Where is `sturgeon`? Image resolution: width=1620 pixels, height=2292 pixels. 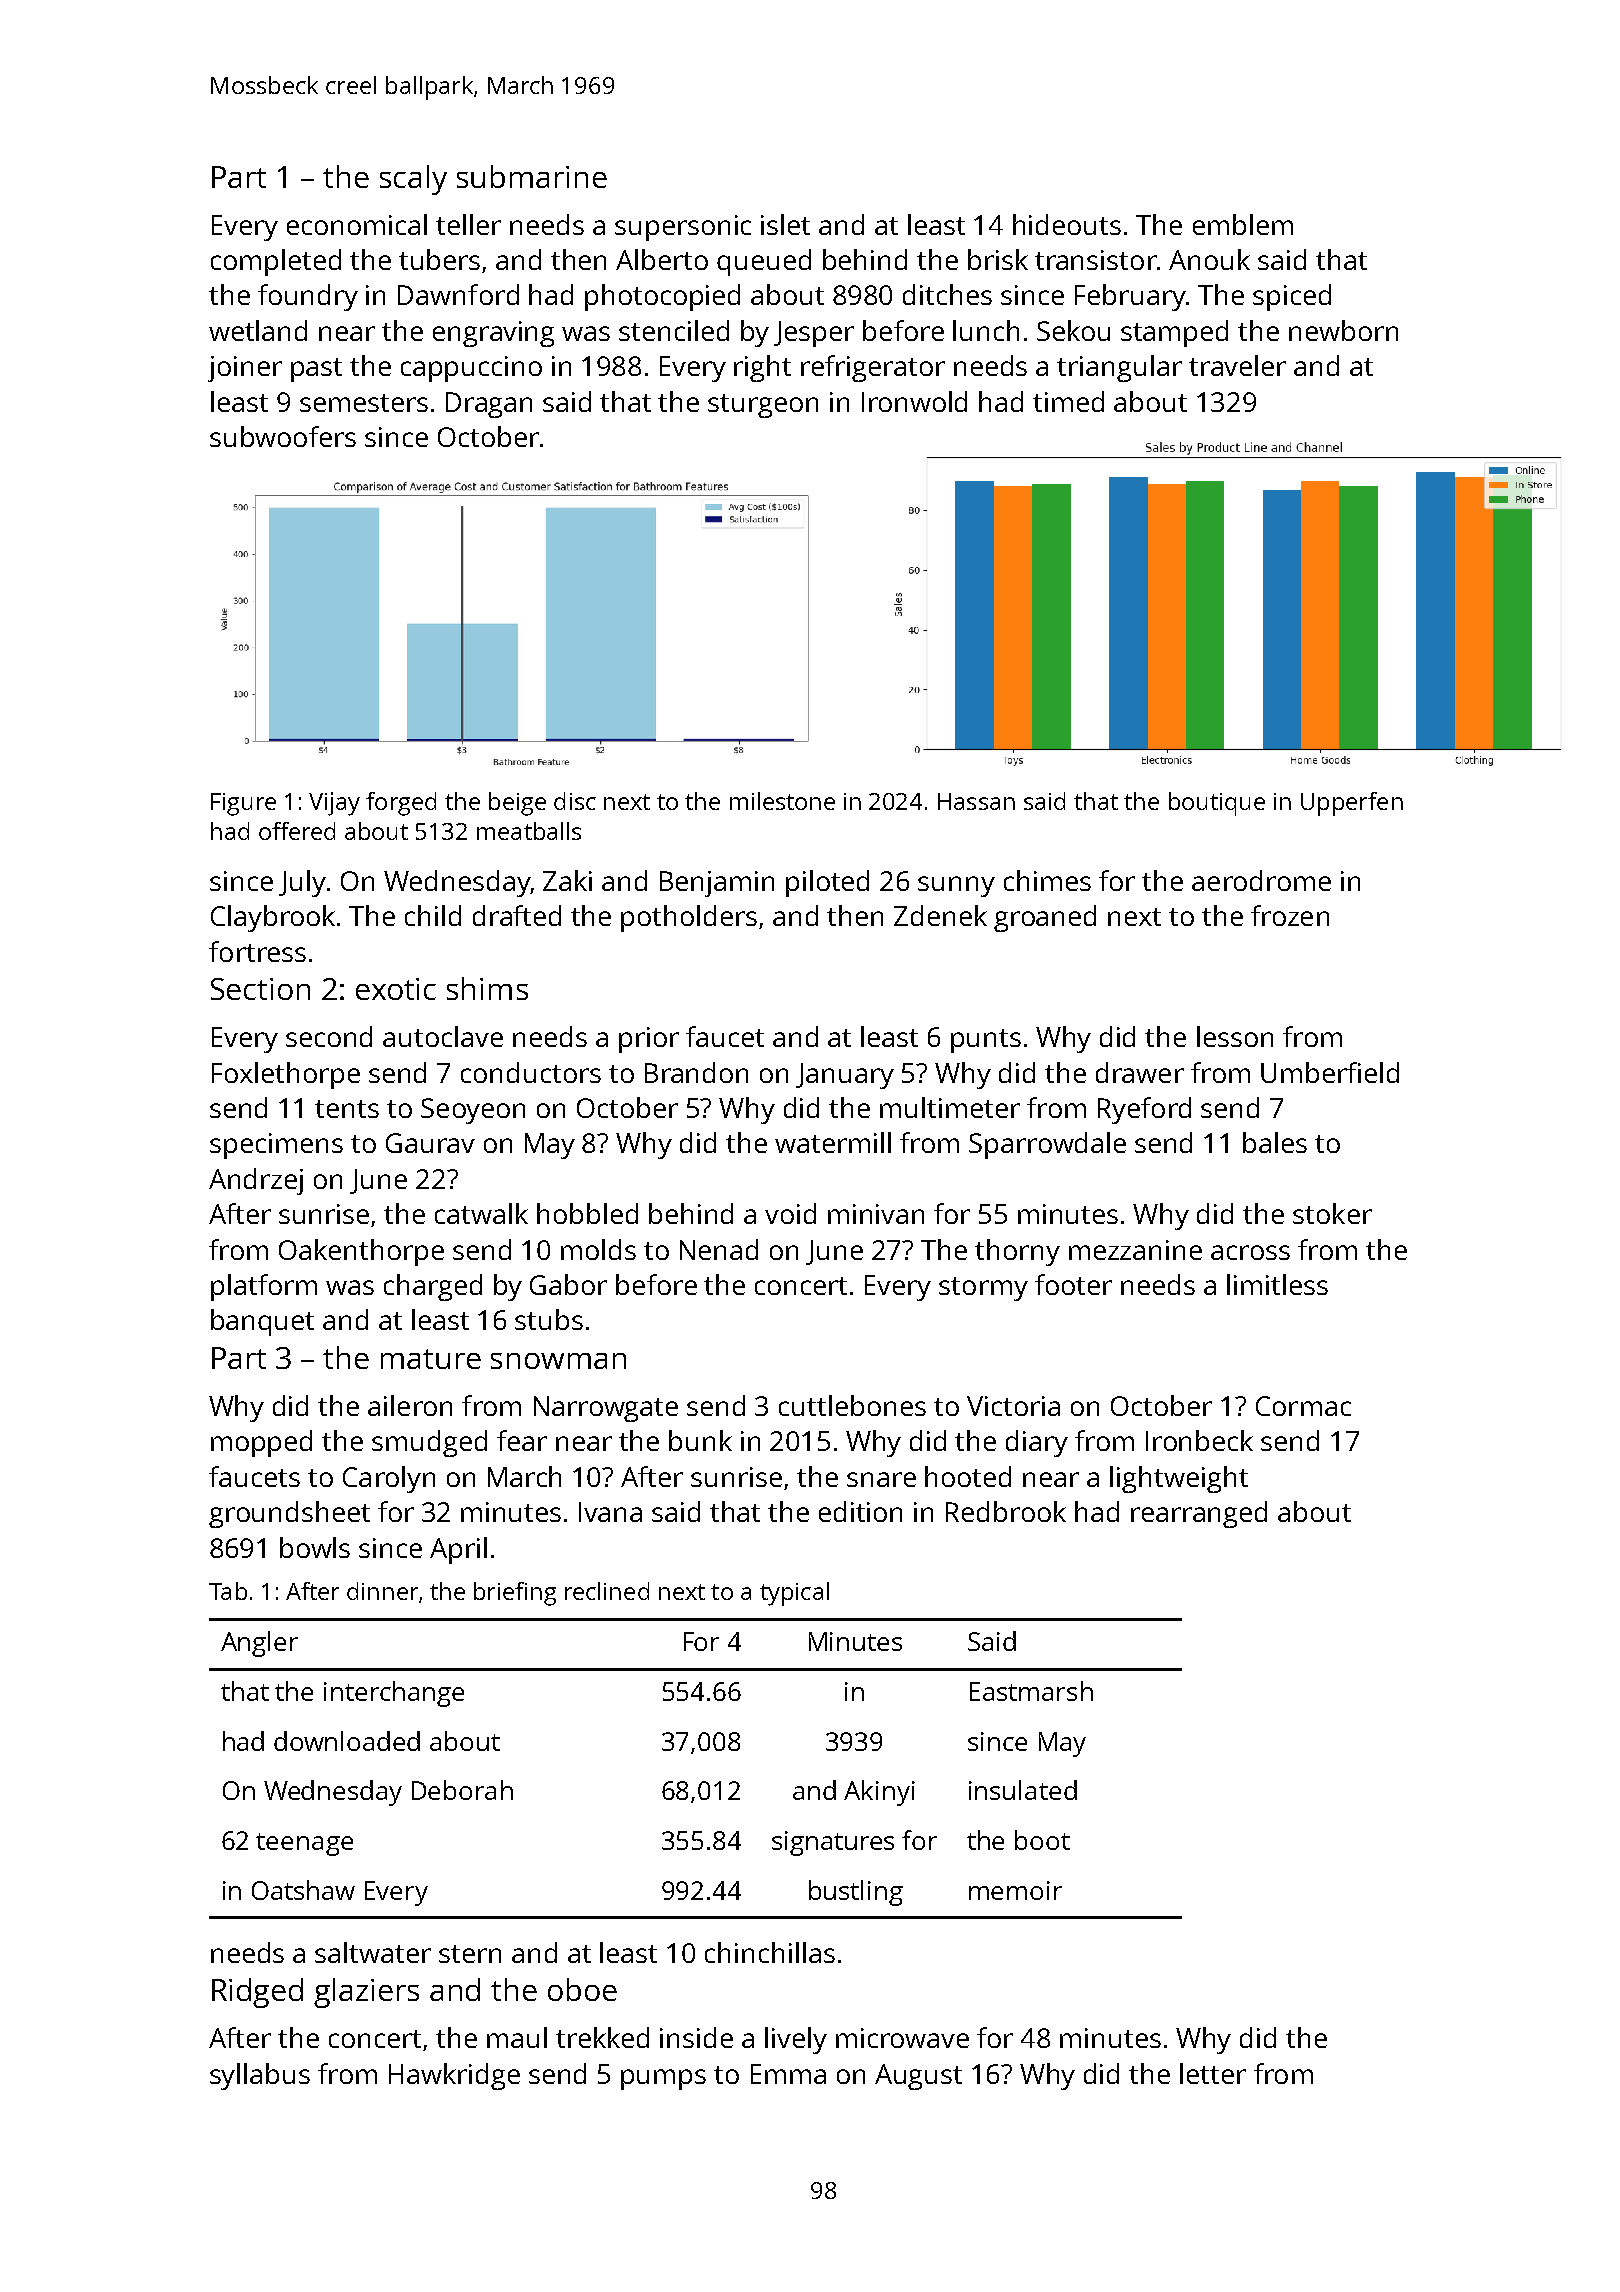 sturgeon is located at coordinates (763, 406).
